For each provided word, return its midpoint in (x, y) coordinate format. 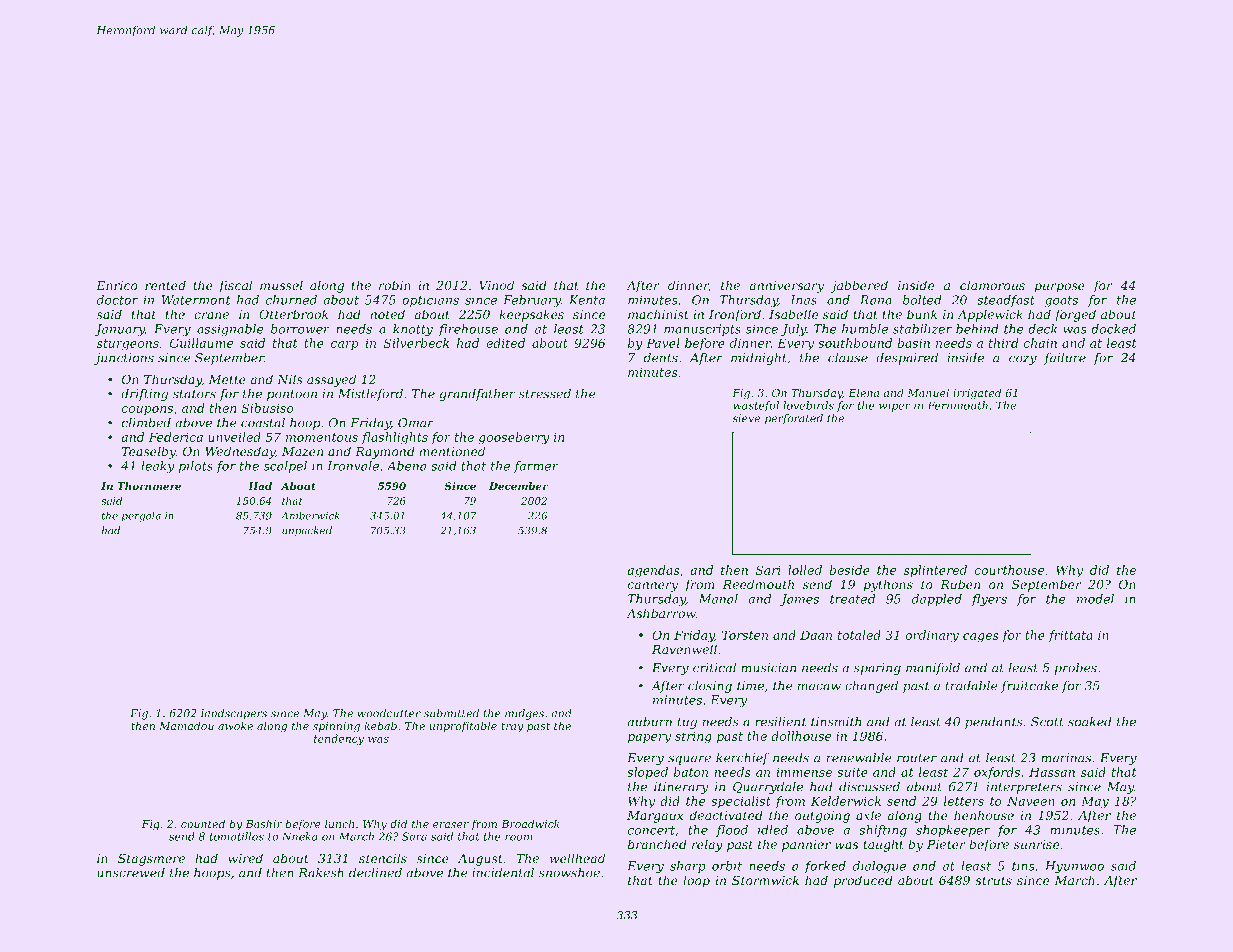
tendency (339, 739)
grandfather (477, 395)
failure (1065, 359)
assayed (331, 380)
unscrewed (131, 873)
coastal (263, 423)
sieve (746, 418)
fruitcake (1029, 687)
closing (710, 687)
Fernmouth (957, 405)
